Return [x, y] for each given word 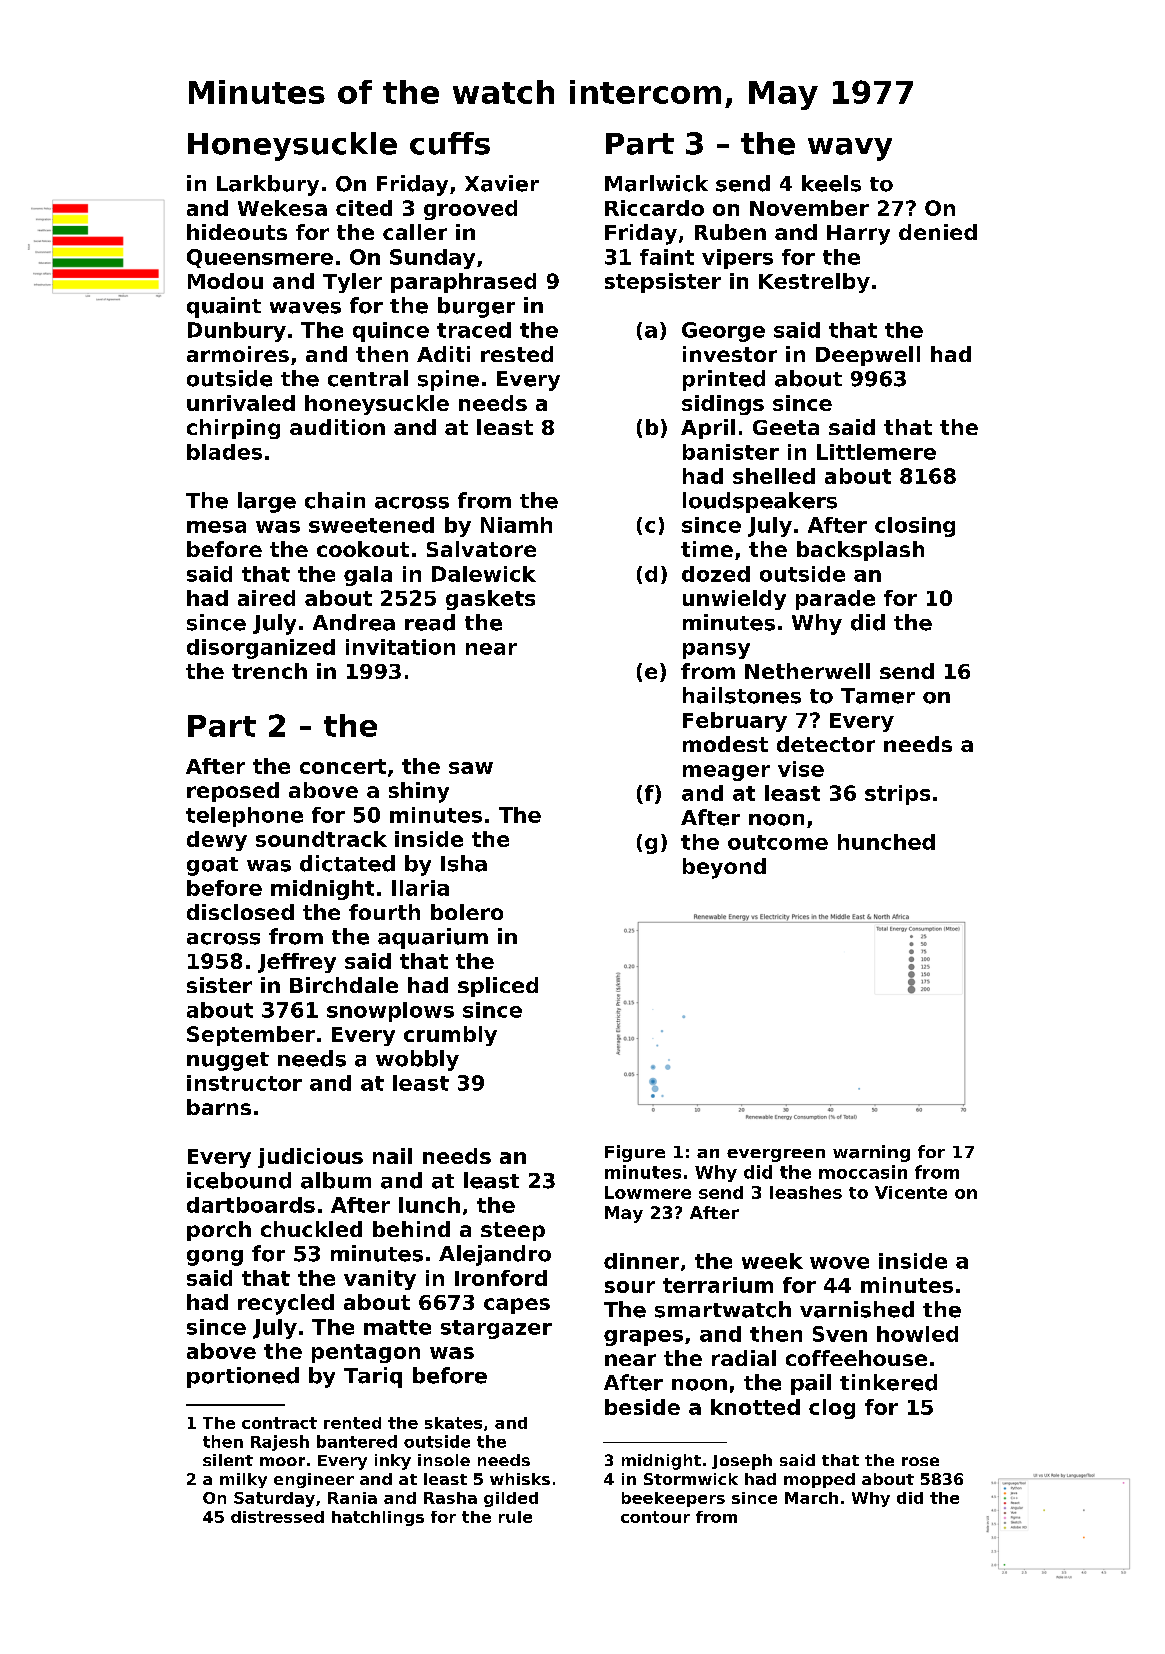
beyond [724, 868]
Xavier [502, 183]
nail [392, 1156]
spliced [498, 987]
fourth [384, 912]
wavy [850, 149]
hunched [886, 842]
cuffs [450, 143]
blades [224, 452]
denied [938, 232]
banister [731, 452]
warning [871, 1153]
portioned [243, 1377]
